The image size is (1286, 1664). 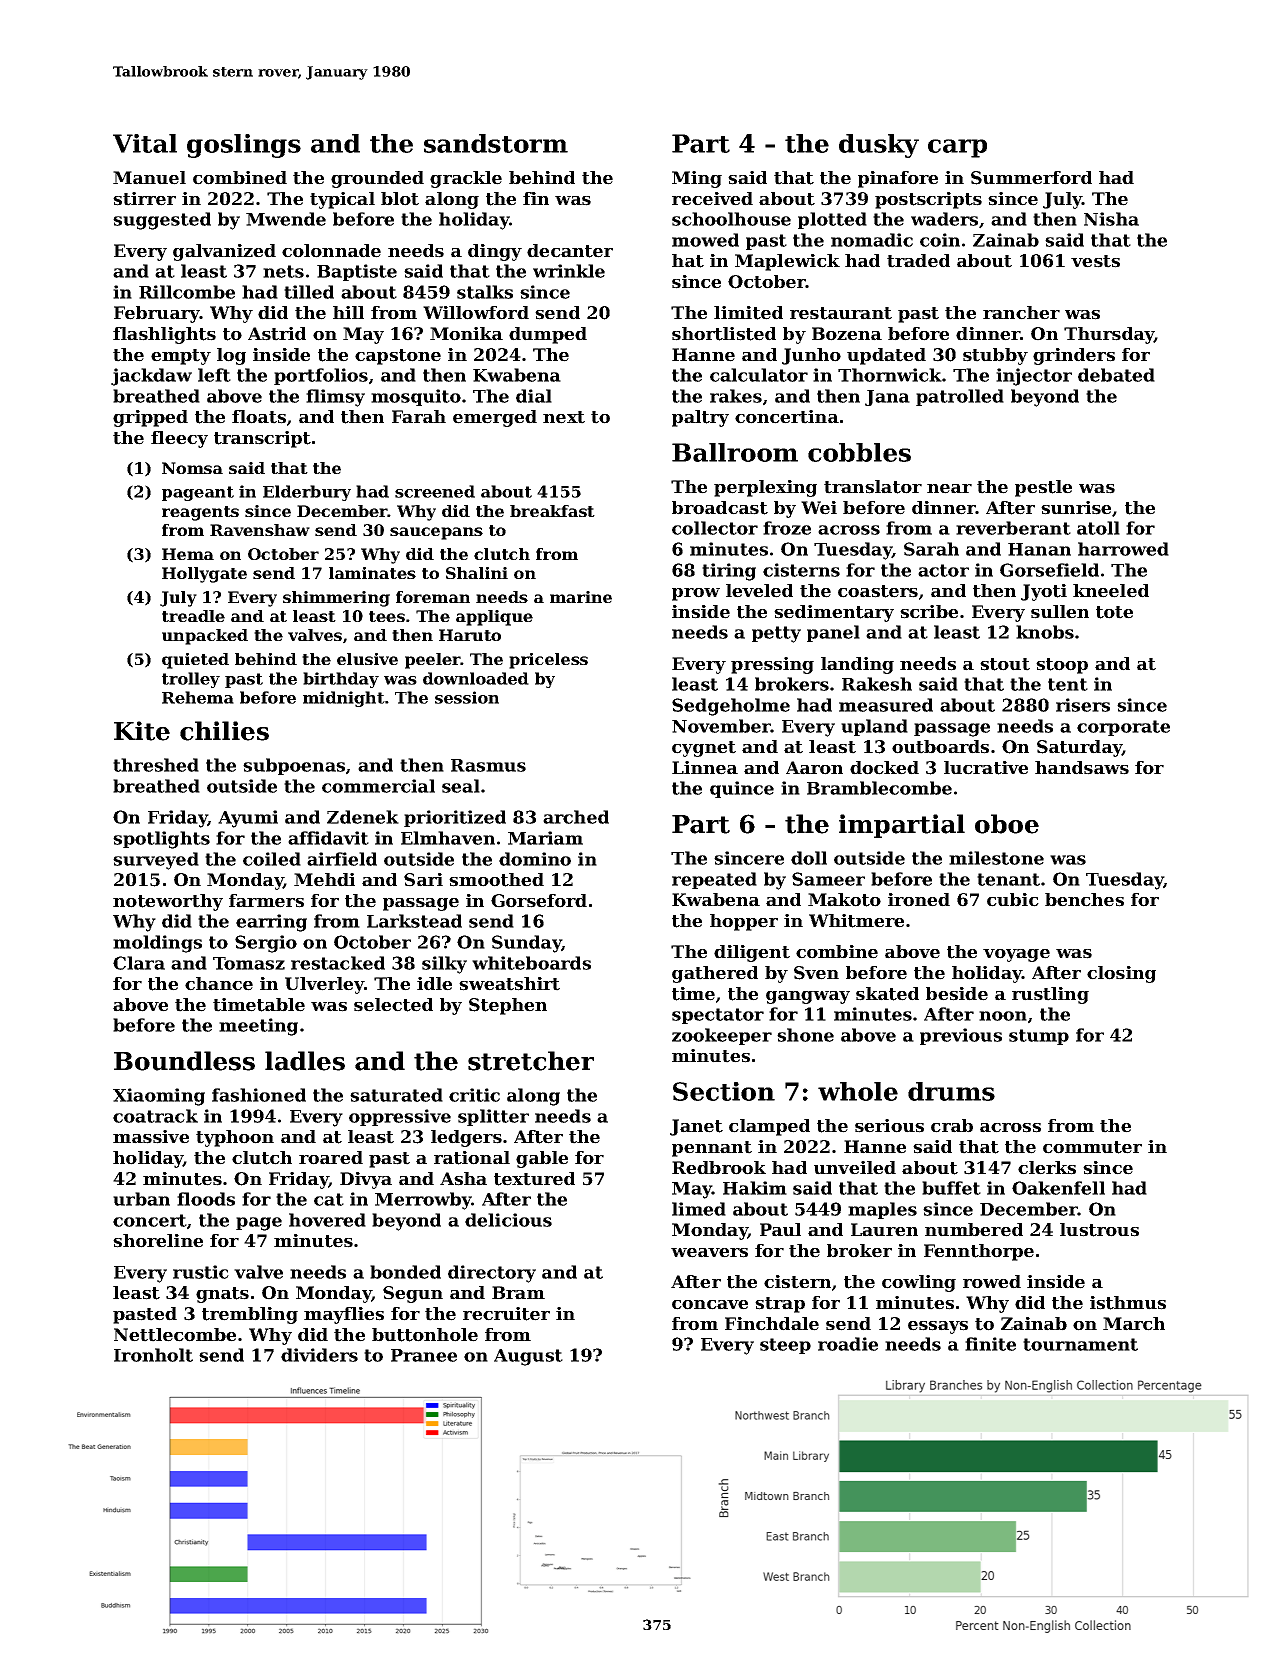 What do you see at coordinates (1080, 1344) in the screenshot?
I see `tournament` at bounding box center [1080, 1344].
